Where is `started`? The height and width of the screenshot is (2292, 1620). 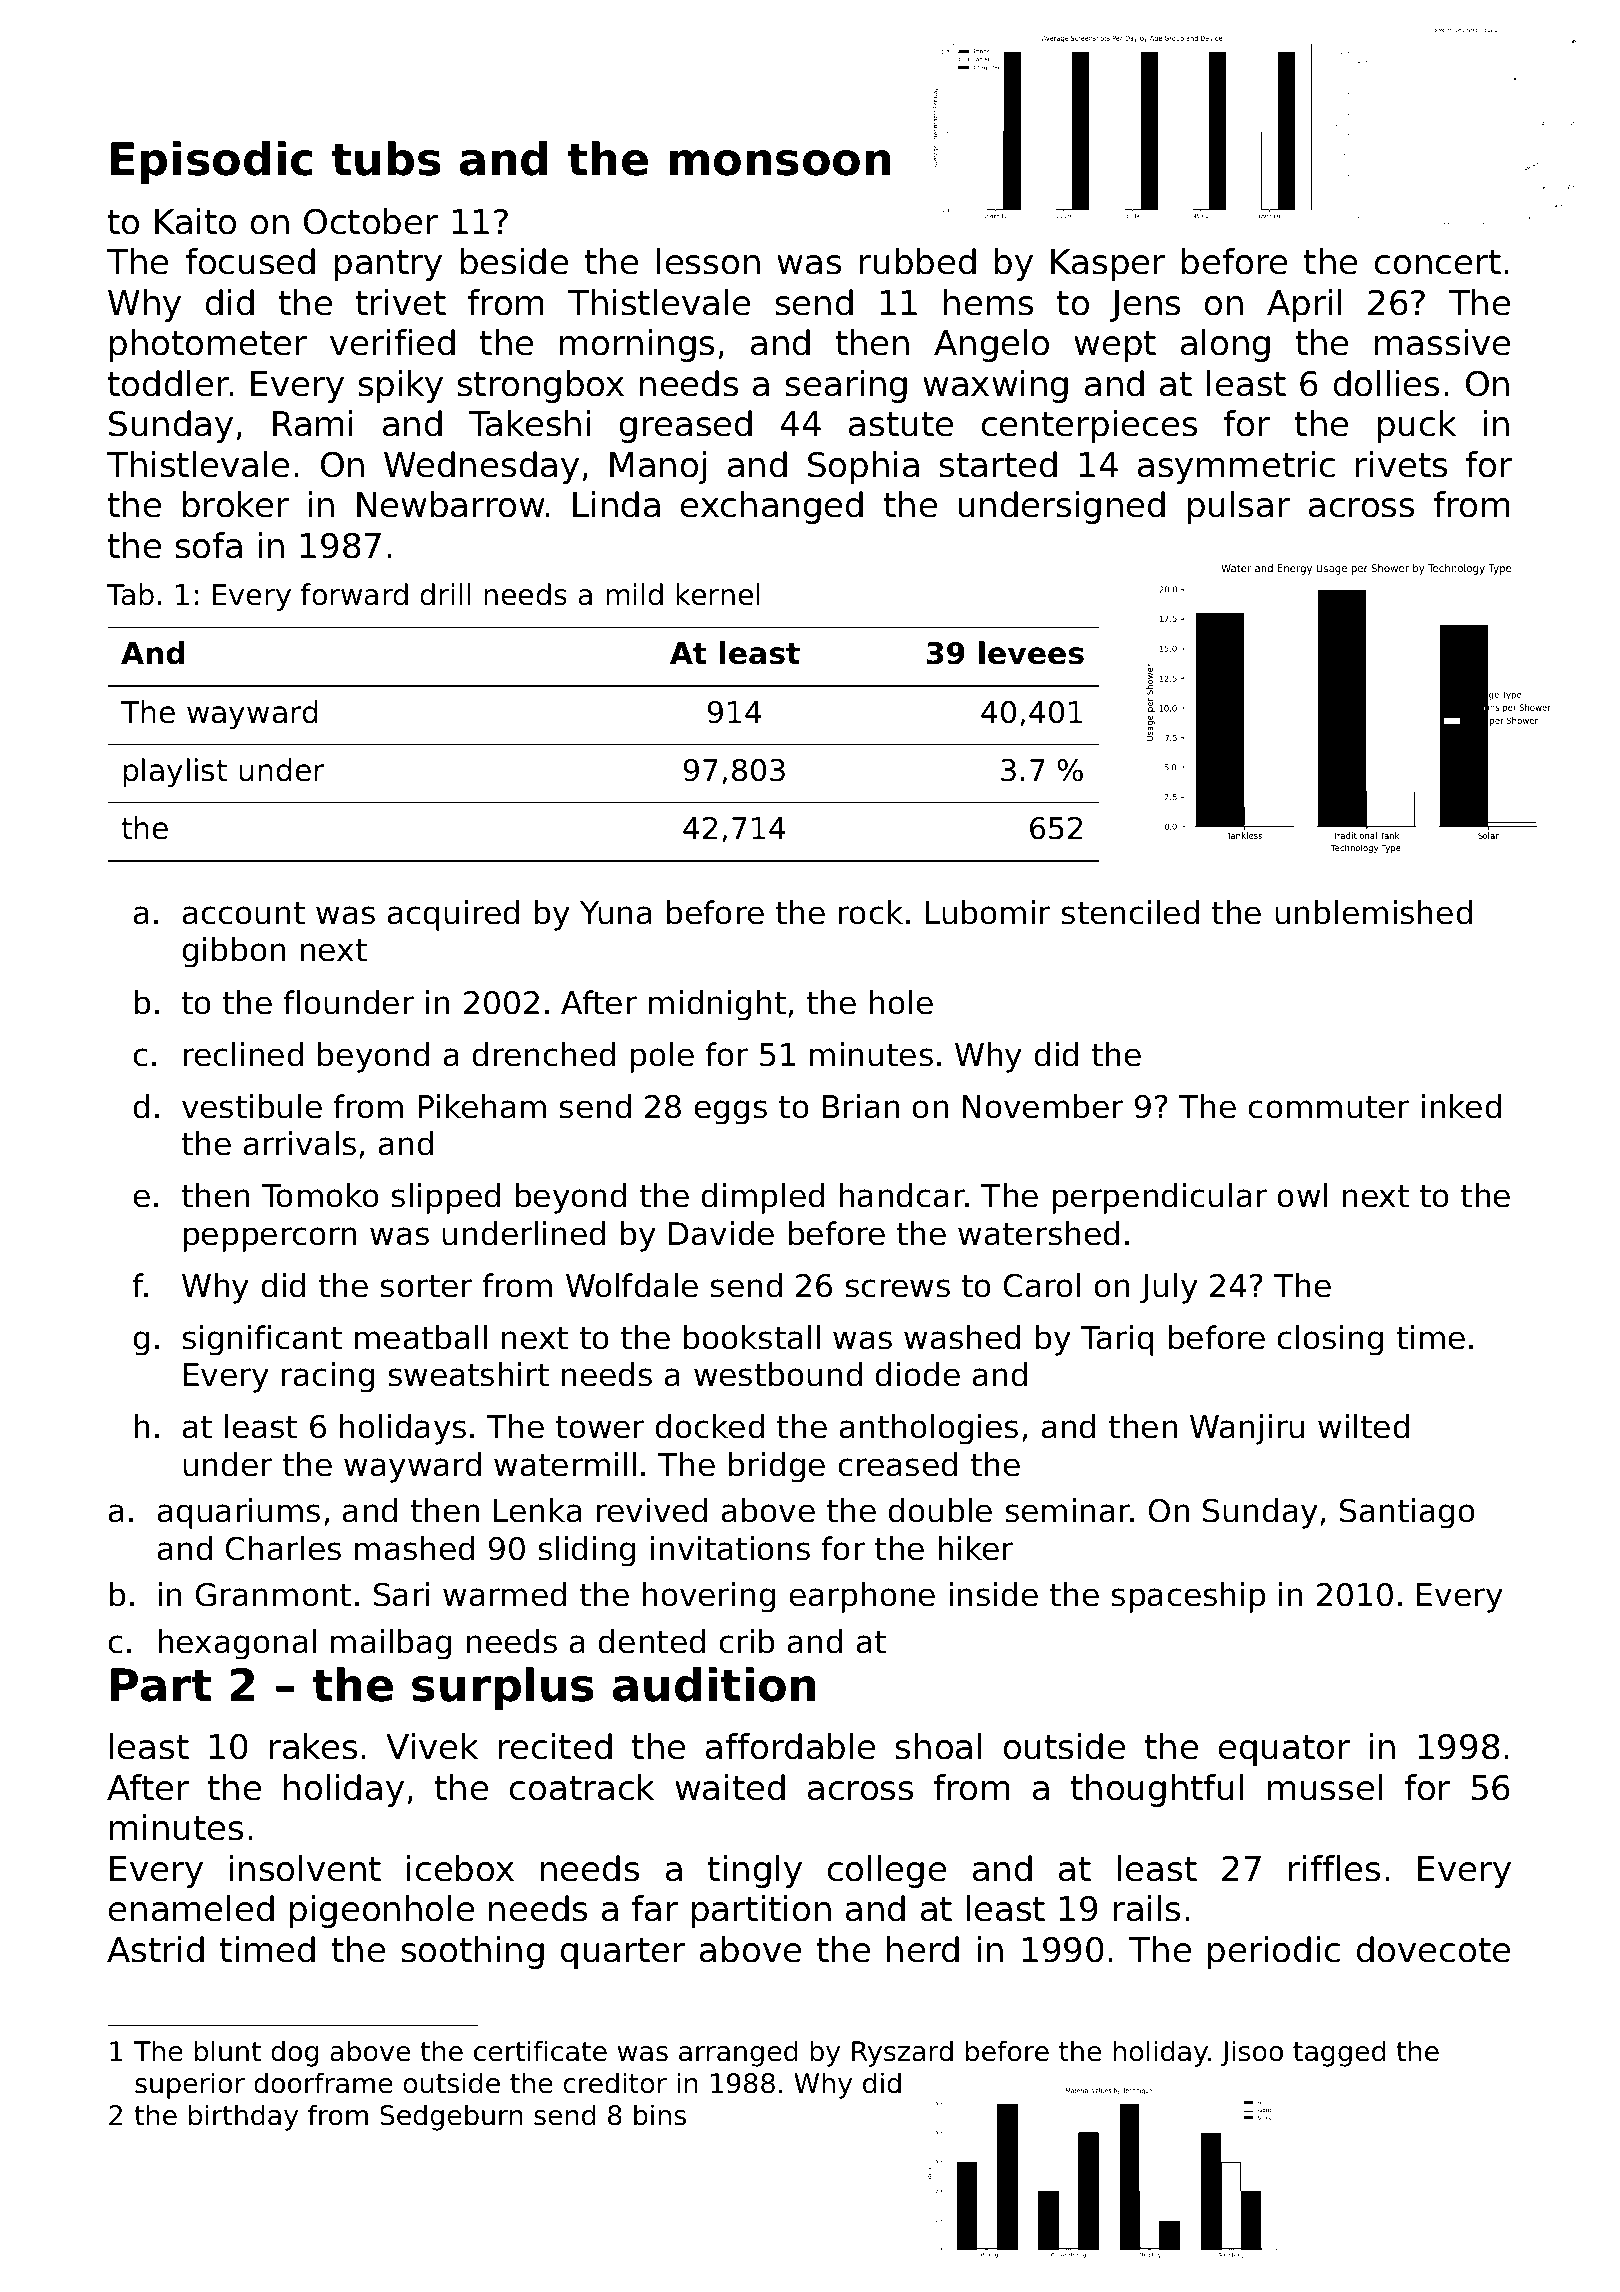 started is located at coordinates (998, 464).
